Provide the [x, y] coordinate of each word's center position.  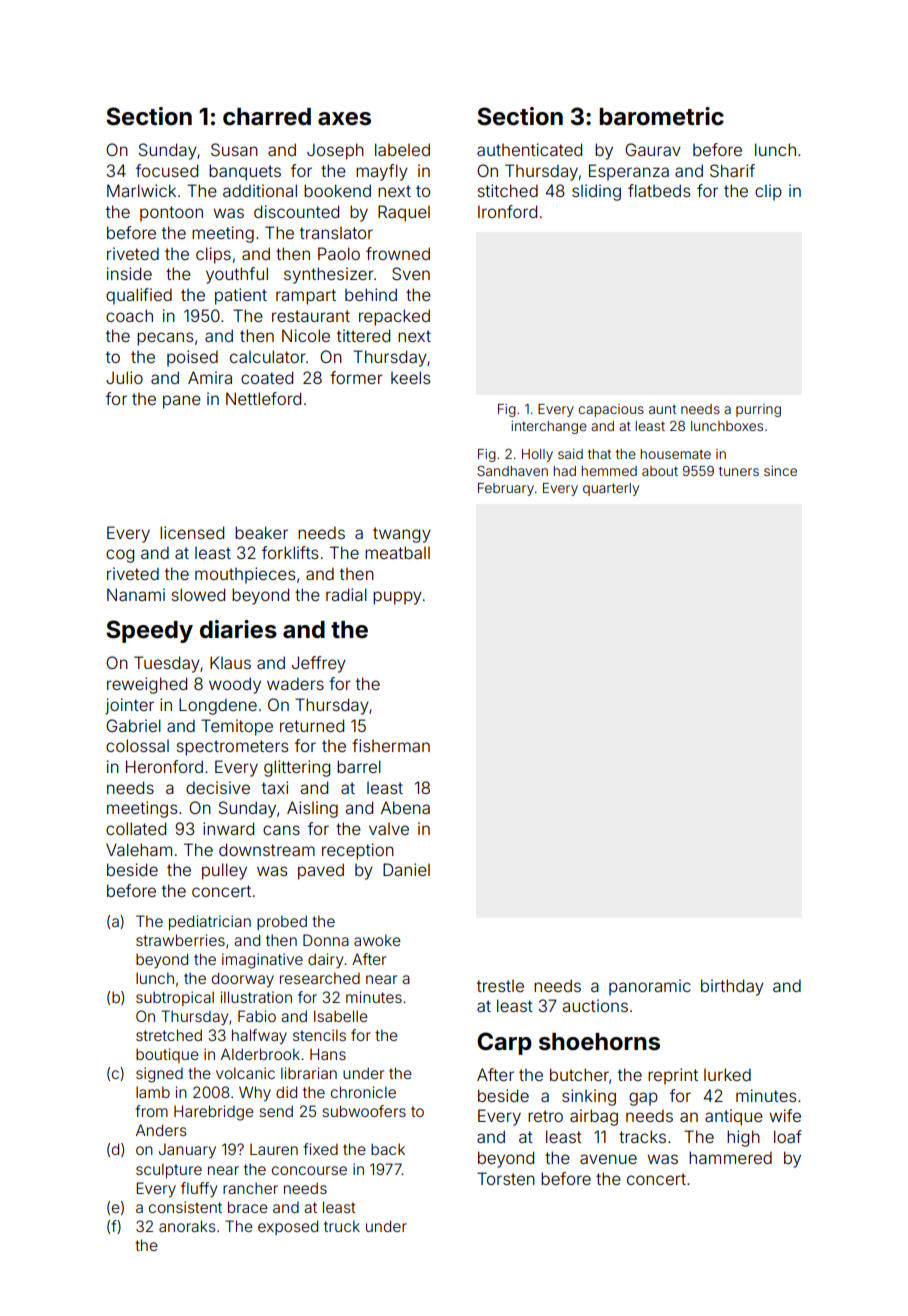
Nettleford [263, 398]
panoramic [650, 987]
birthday [732, 987]
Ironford [507, 211]
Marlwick [141, 190]
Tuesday [167, 664]
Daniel [406, 869]
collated [136, 828]
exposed [288, 1227]
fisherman [391, 745]
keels [410, 377]
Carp [504, 1043]
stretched [169, 1035]
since [780, 471]
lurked [727, 1074]
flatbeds [659, 190]
